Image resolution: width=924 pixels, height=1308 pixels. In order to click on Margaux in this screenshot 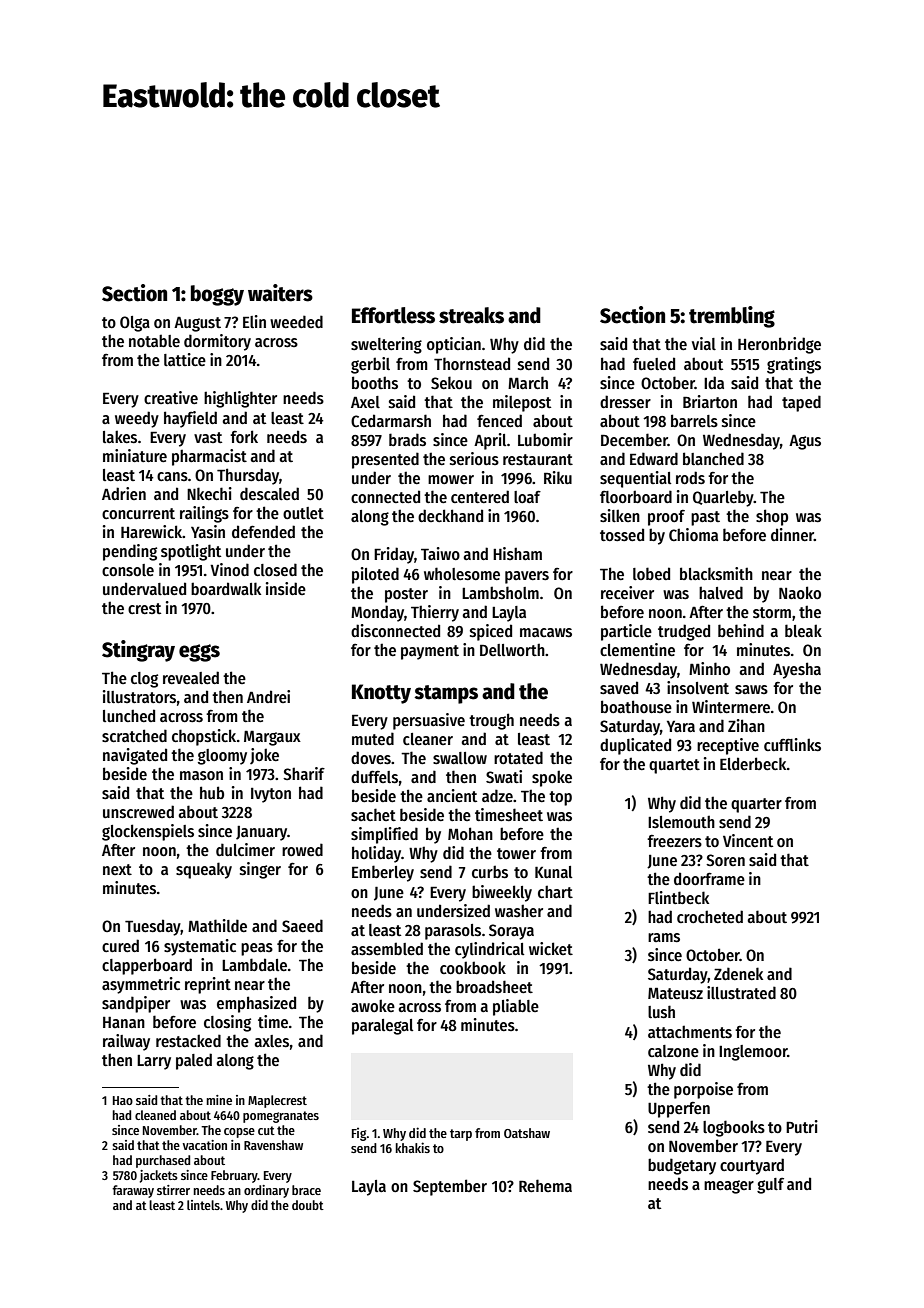, I will do `click(272, 738)`.
